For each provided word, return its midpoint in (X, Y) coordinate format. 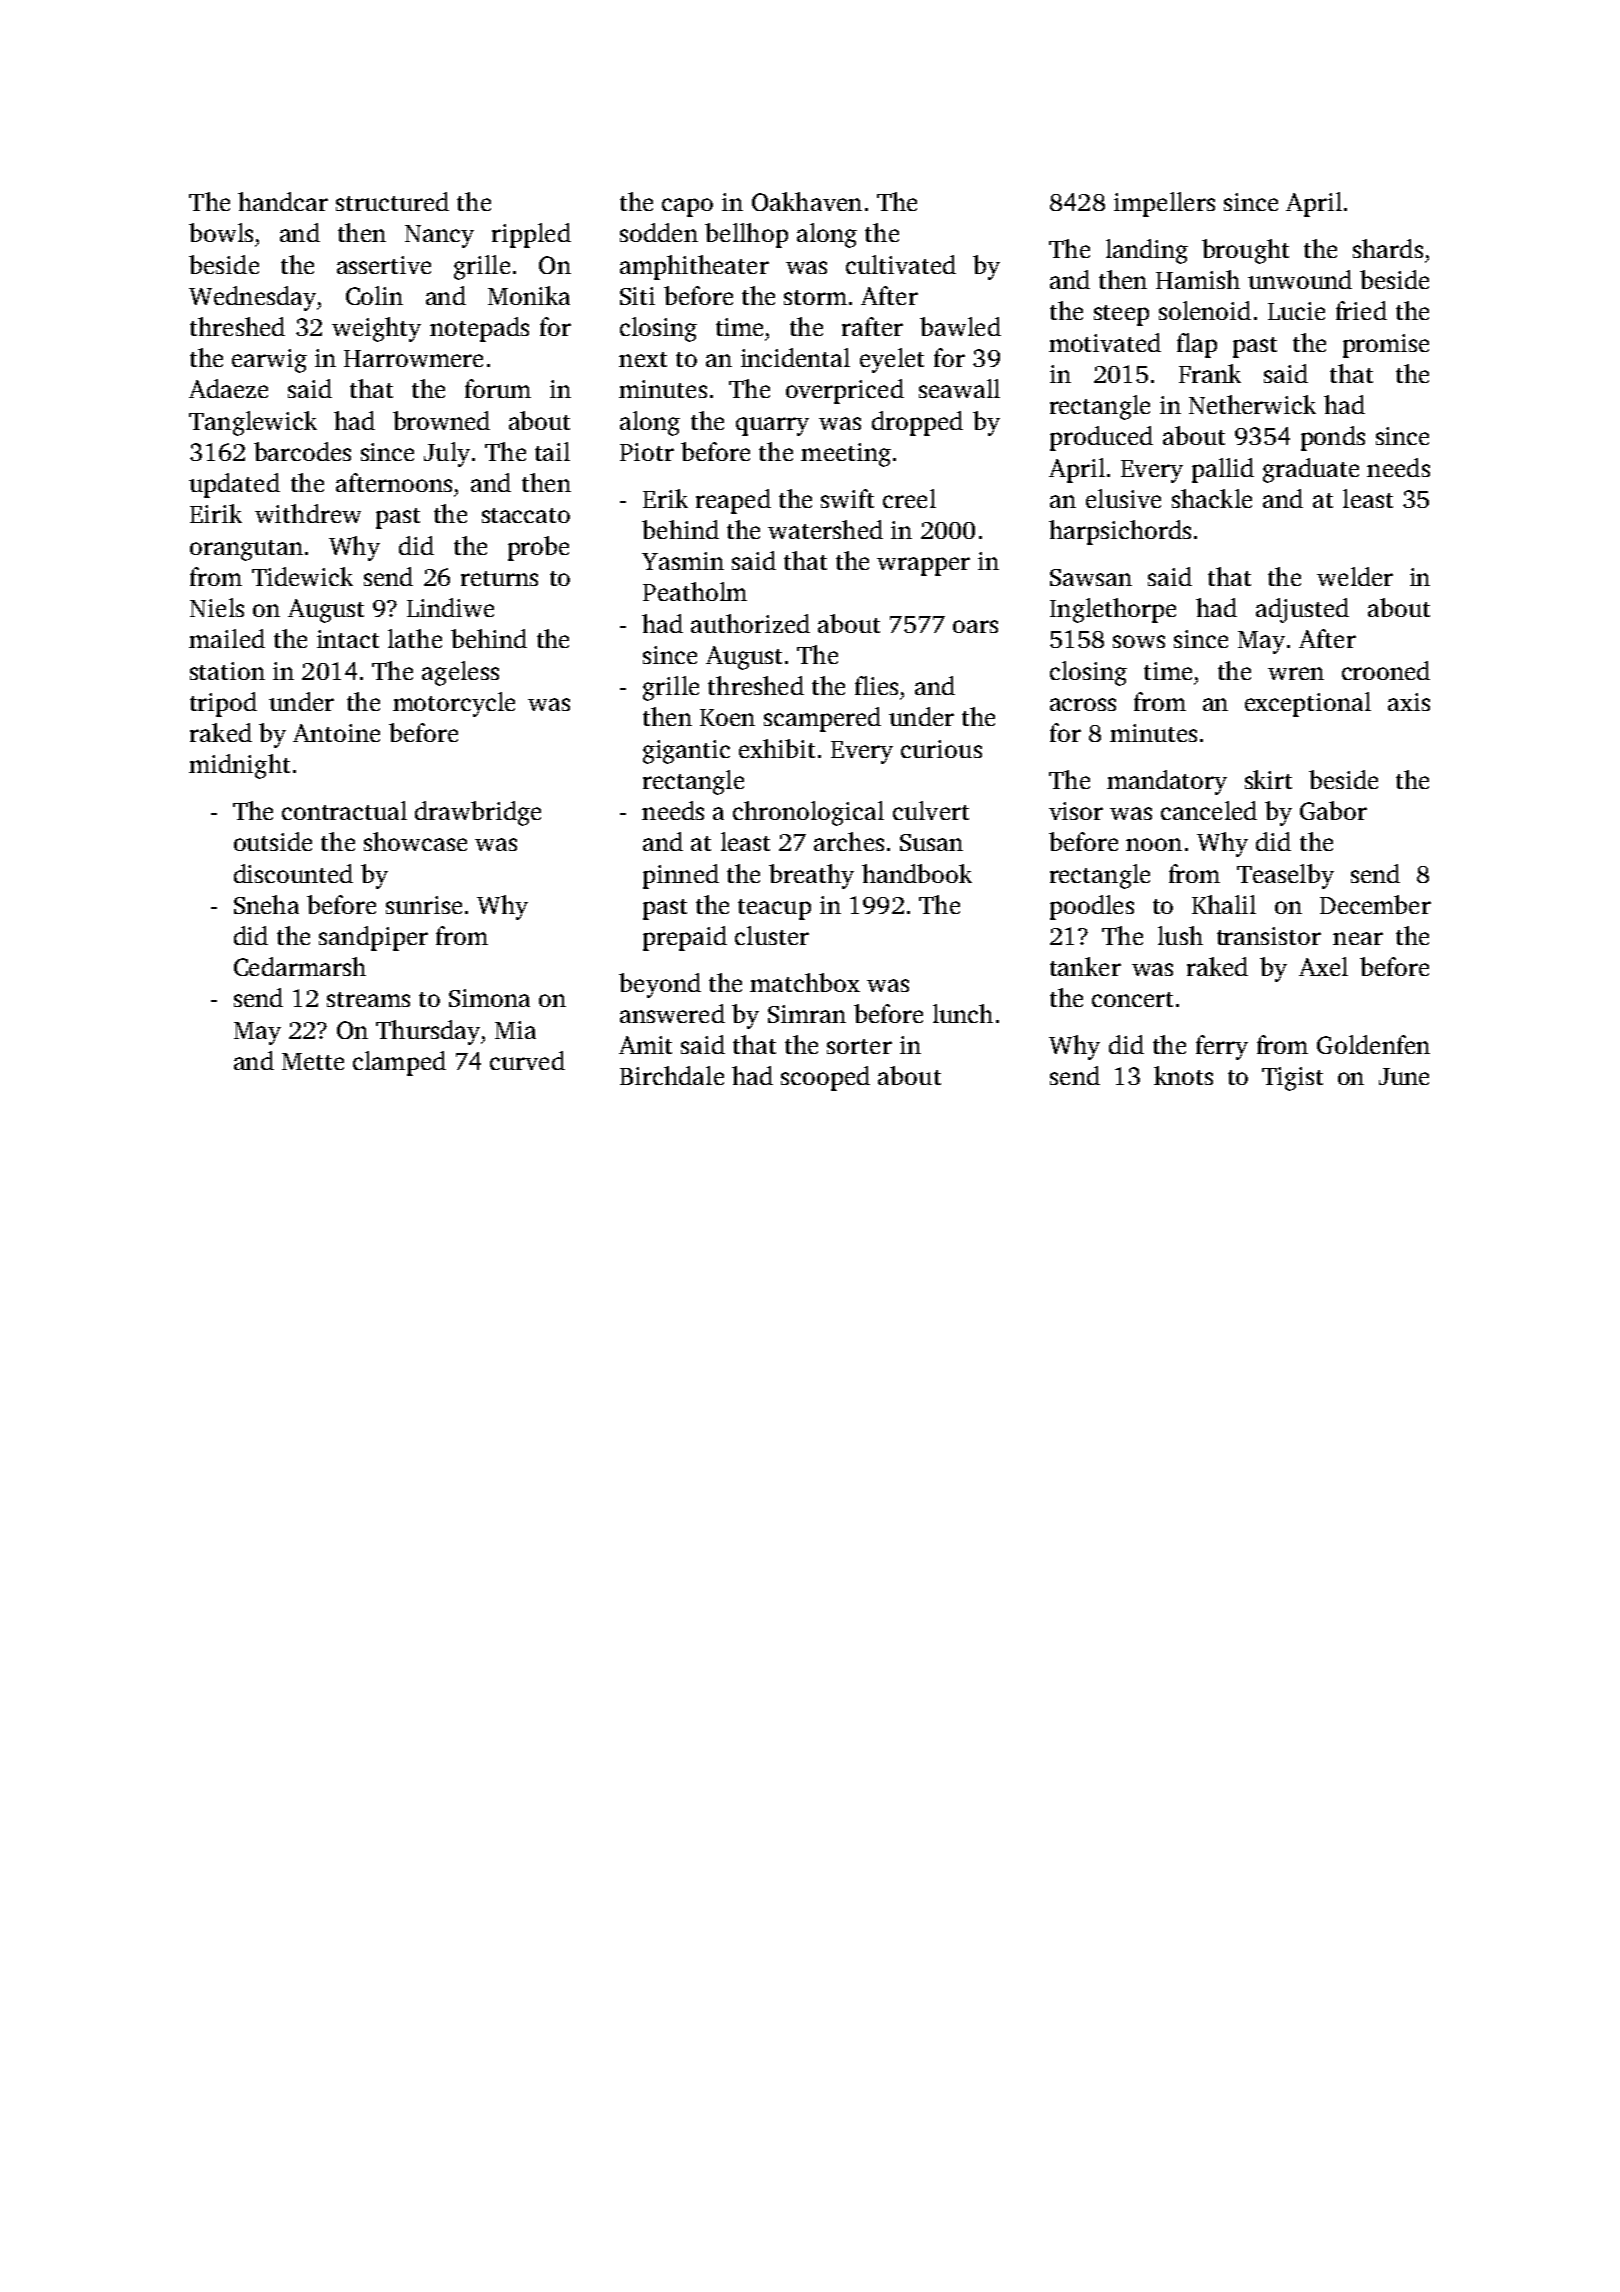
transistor (1269, 936)
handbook (917, 873)
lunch (963, 1013)
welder (1355, 576)
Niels (217, 607)
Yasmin (683, 561)
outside (273, 841)
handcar (283, 201)
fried (1361, 310)
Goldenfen (1373, 1044)
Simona (489, 998)
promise (1386, 346)
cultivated (901, 264)
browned (441, 420)
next (643, 359)
